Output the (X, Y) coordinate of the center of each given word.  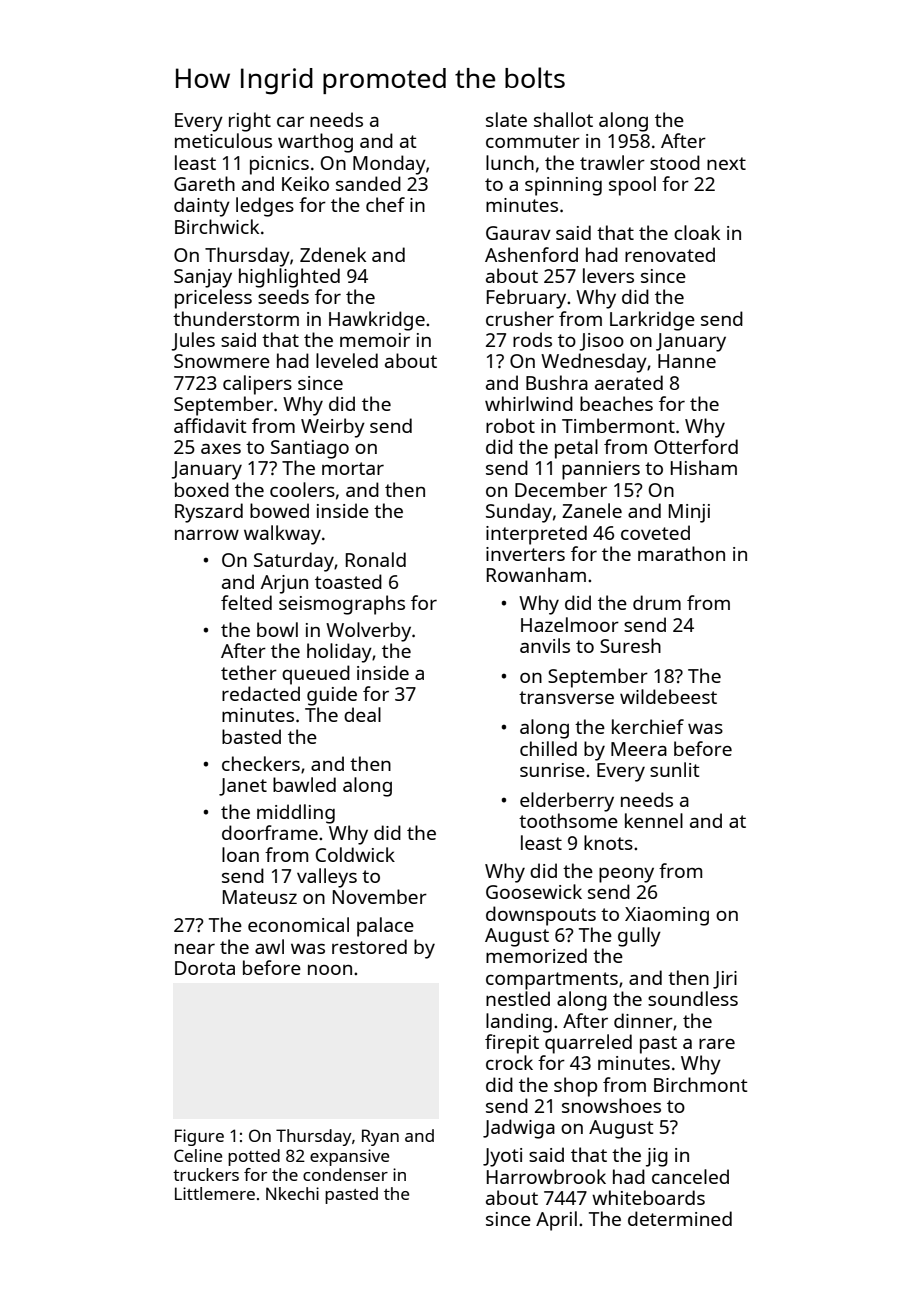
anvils (545, 645)
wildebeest (668, 696)
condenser (345, 1174)
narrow (207, 534)
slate (506, 119)
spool (632, 186)
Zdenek (333, 254)
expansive (349, 1157)
